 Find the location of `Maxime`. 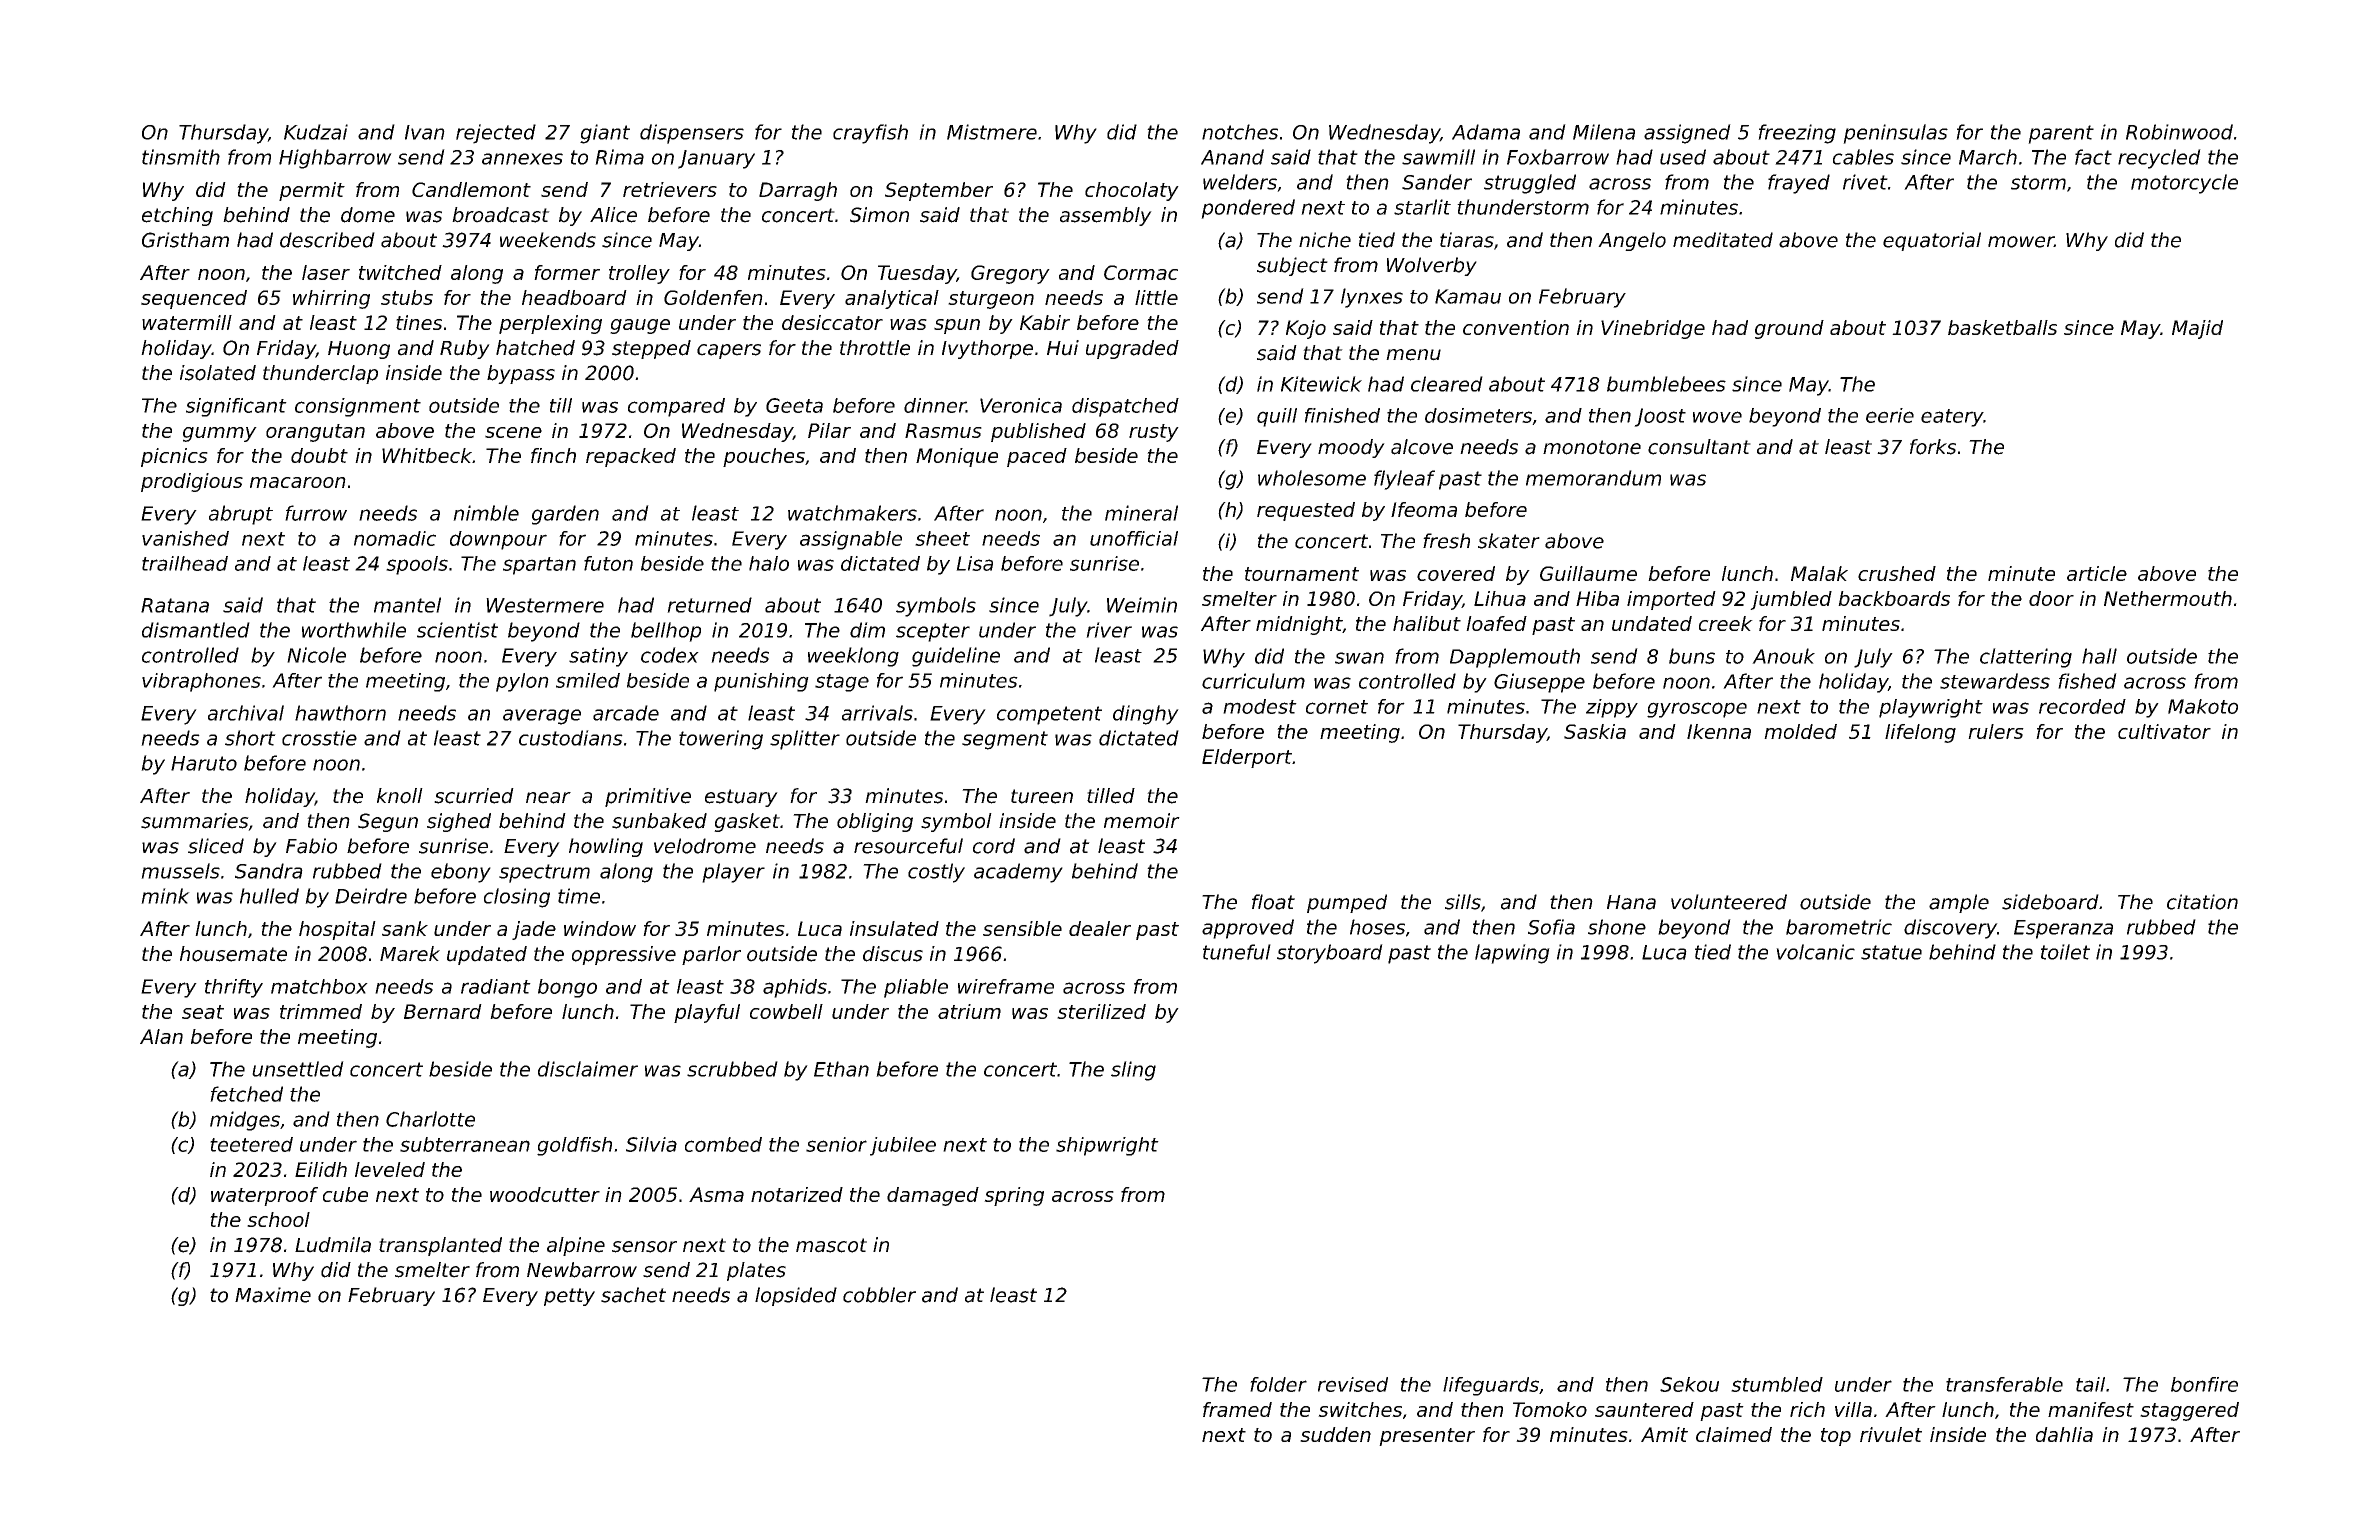

Maxime is located at coordinates (273, 1295).
